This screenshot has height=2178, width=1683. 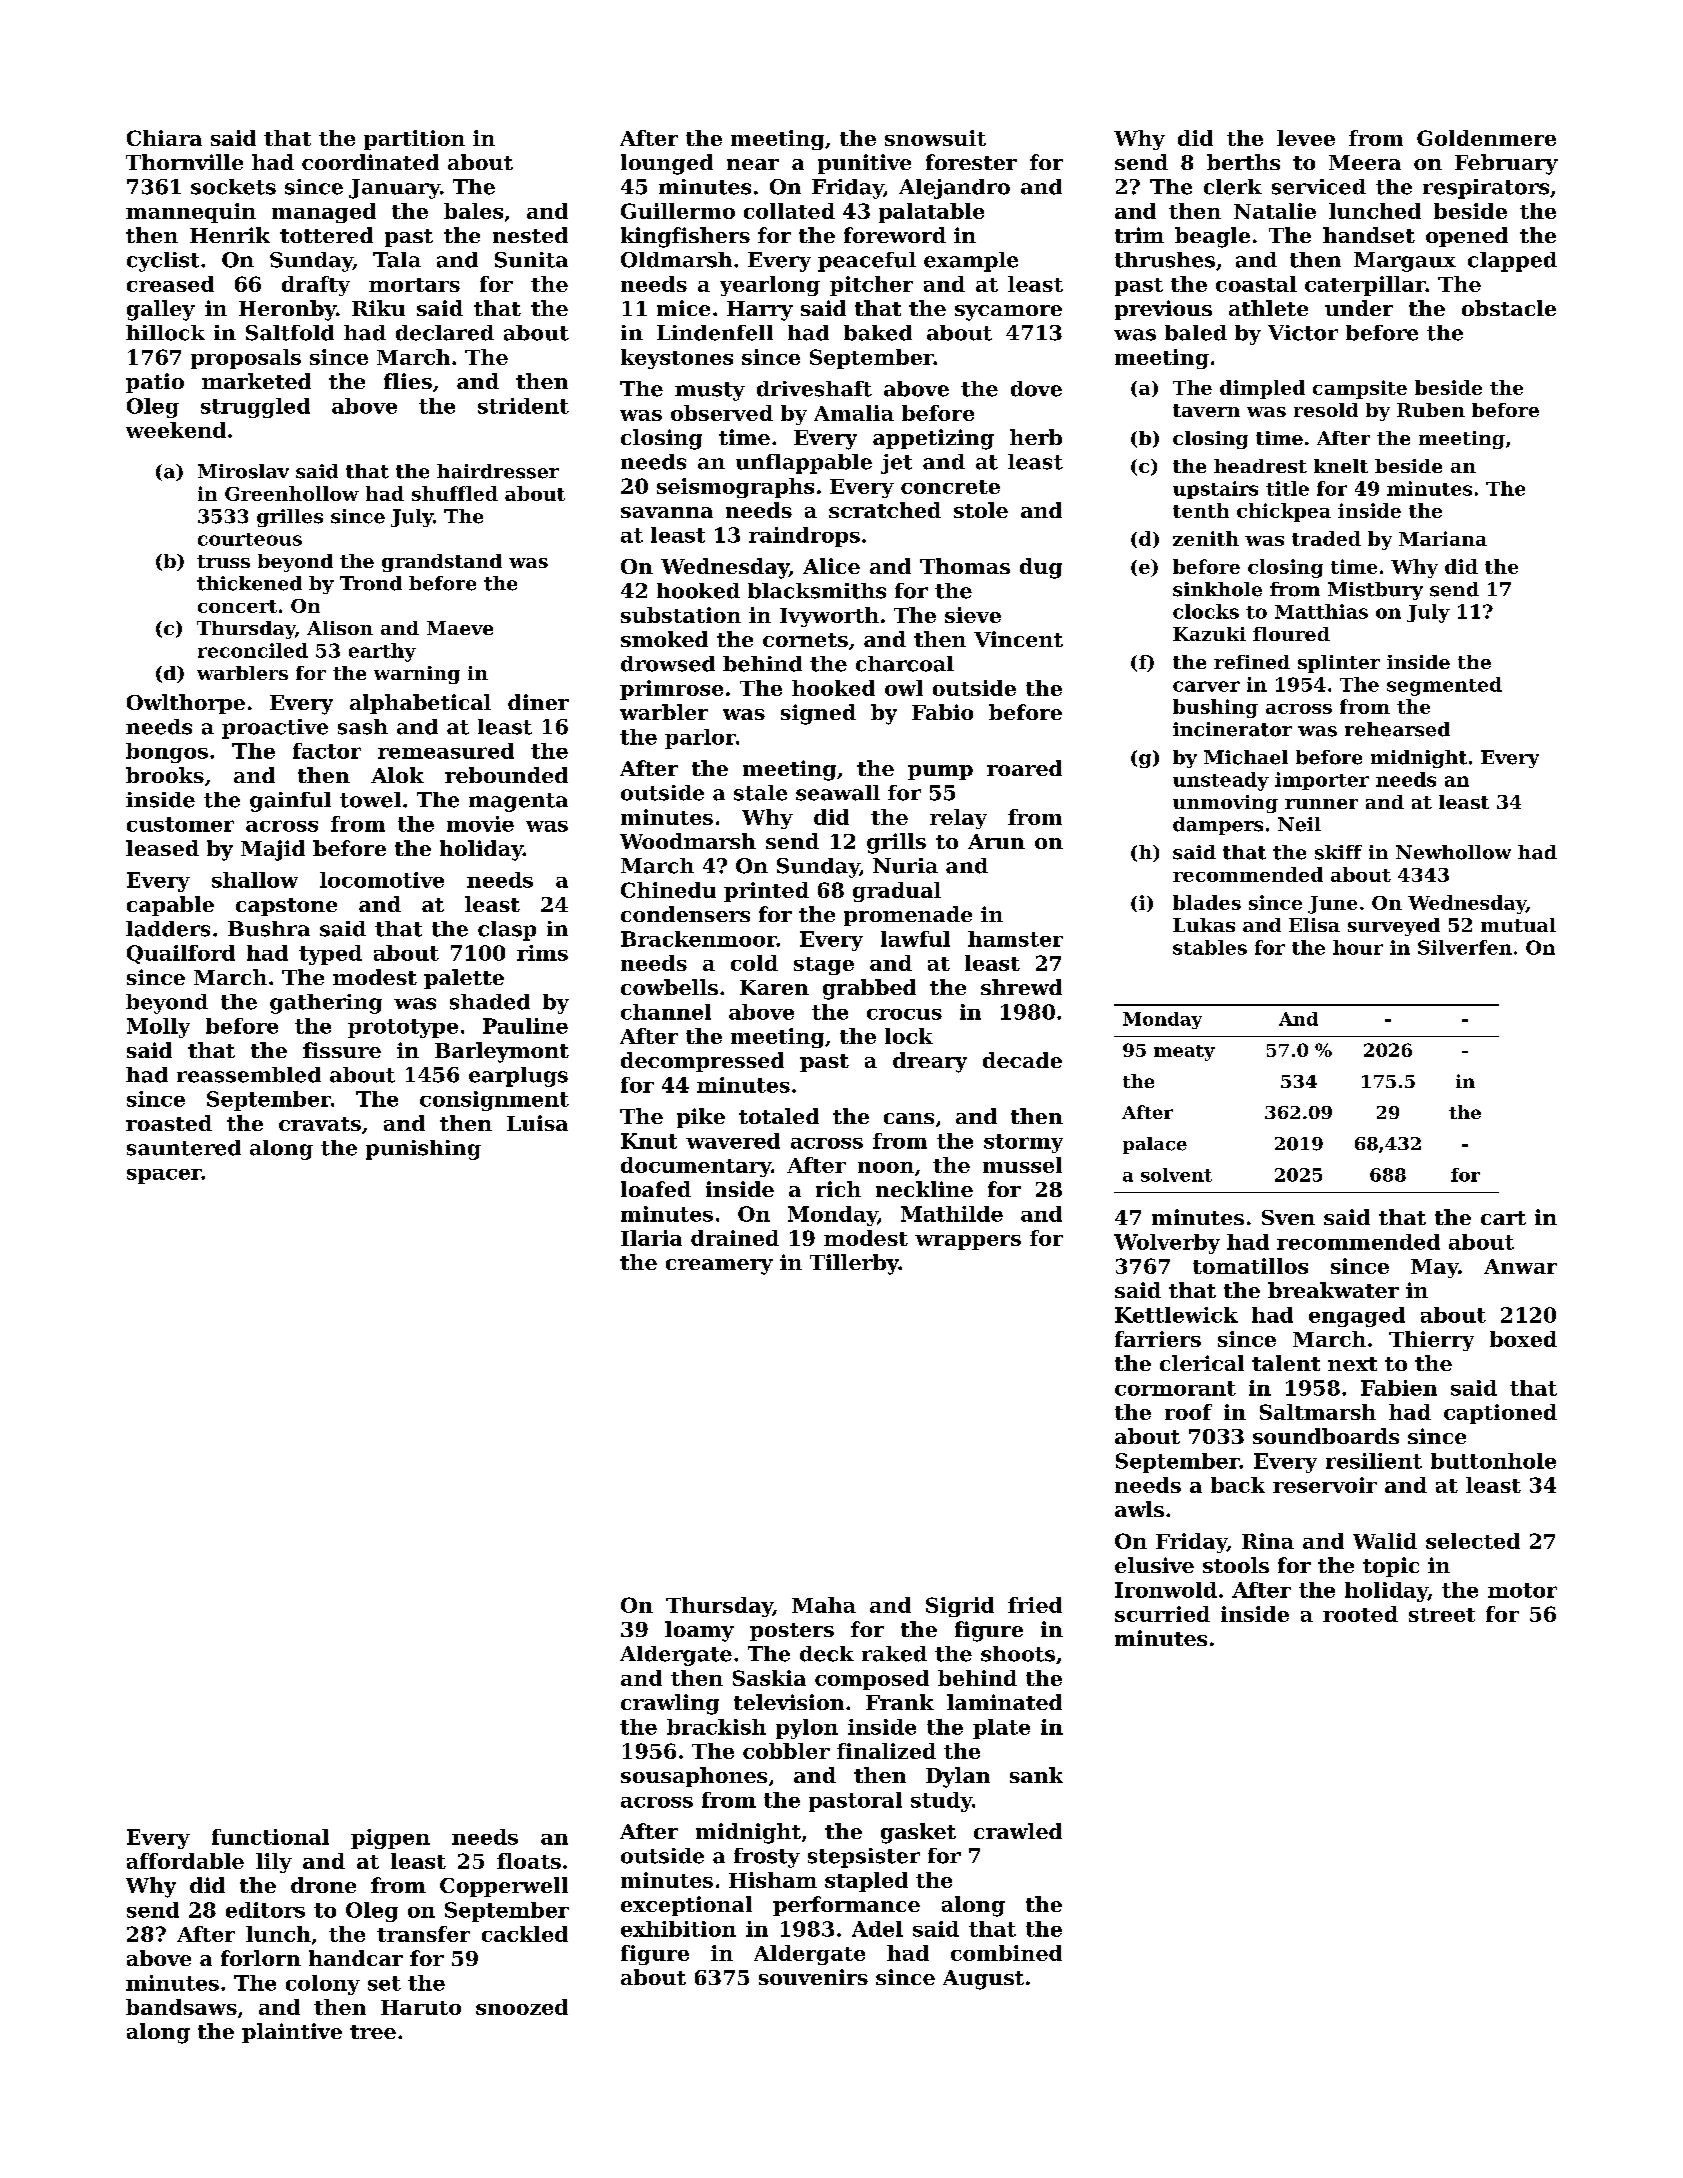 What do you see at coordinates (292, 2033) in the screenshot?
I see `plaintive` at bounding box center [292, 2033].
